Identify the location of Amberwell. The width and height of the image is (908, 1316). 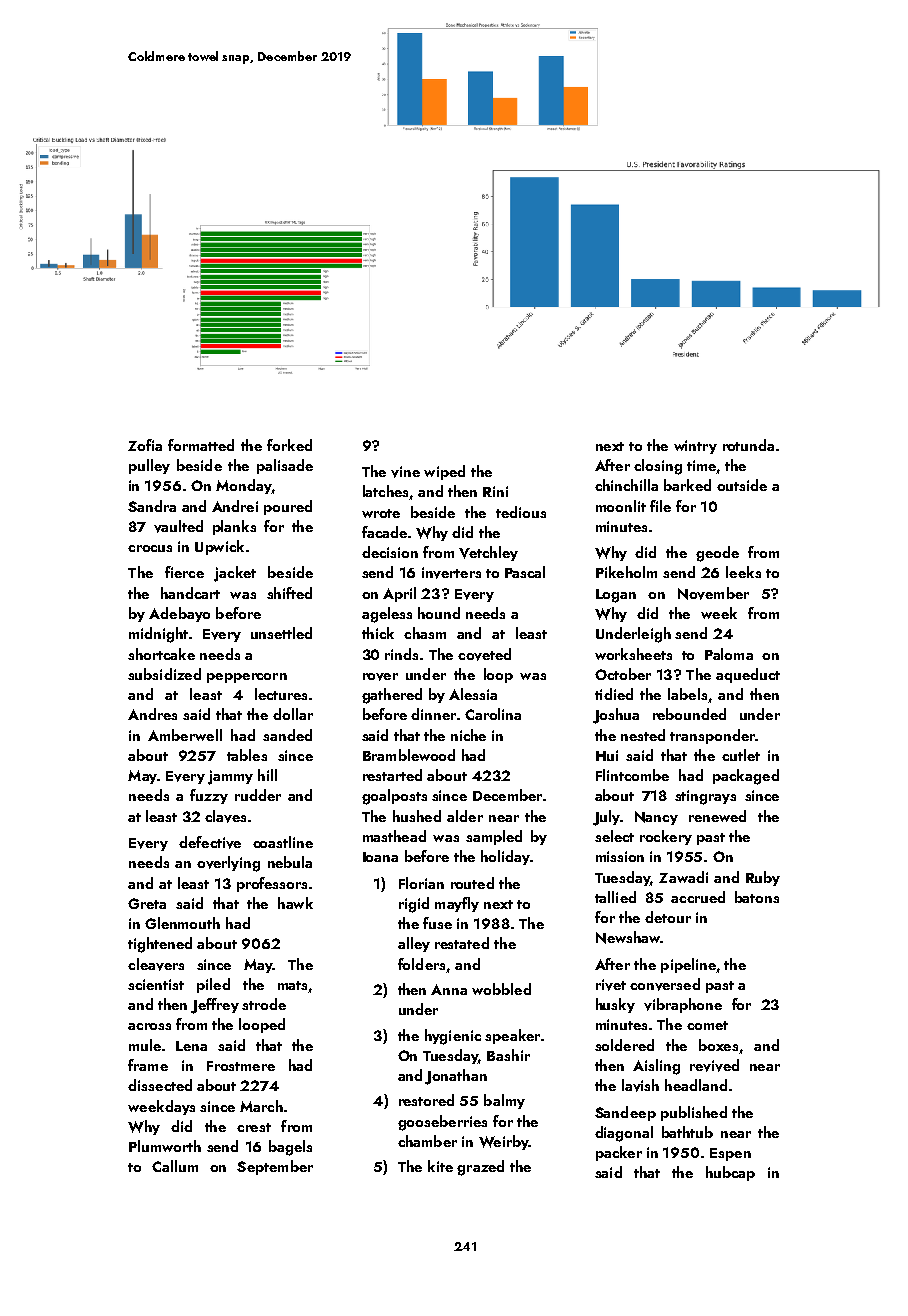
(185, 735).
